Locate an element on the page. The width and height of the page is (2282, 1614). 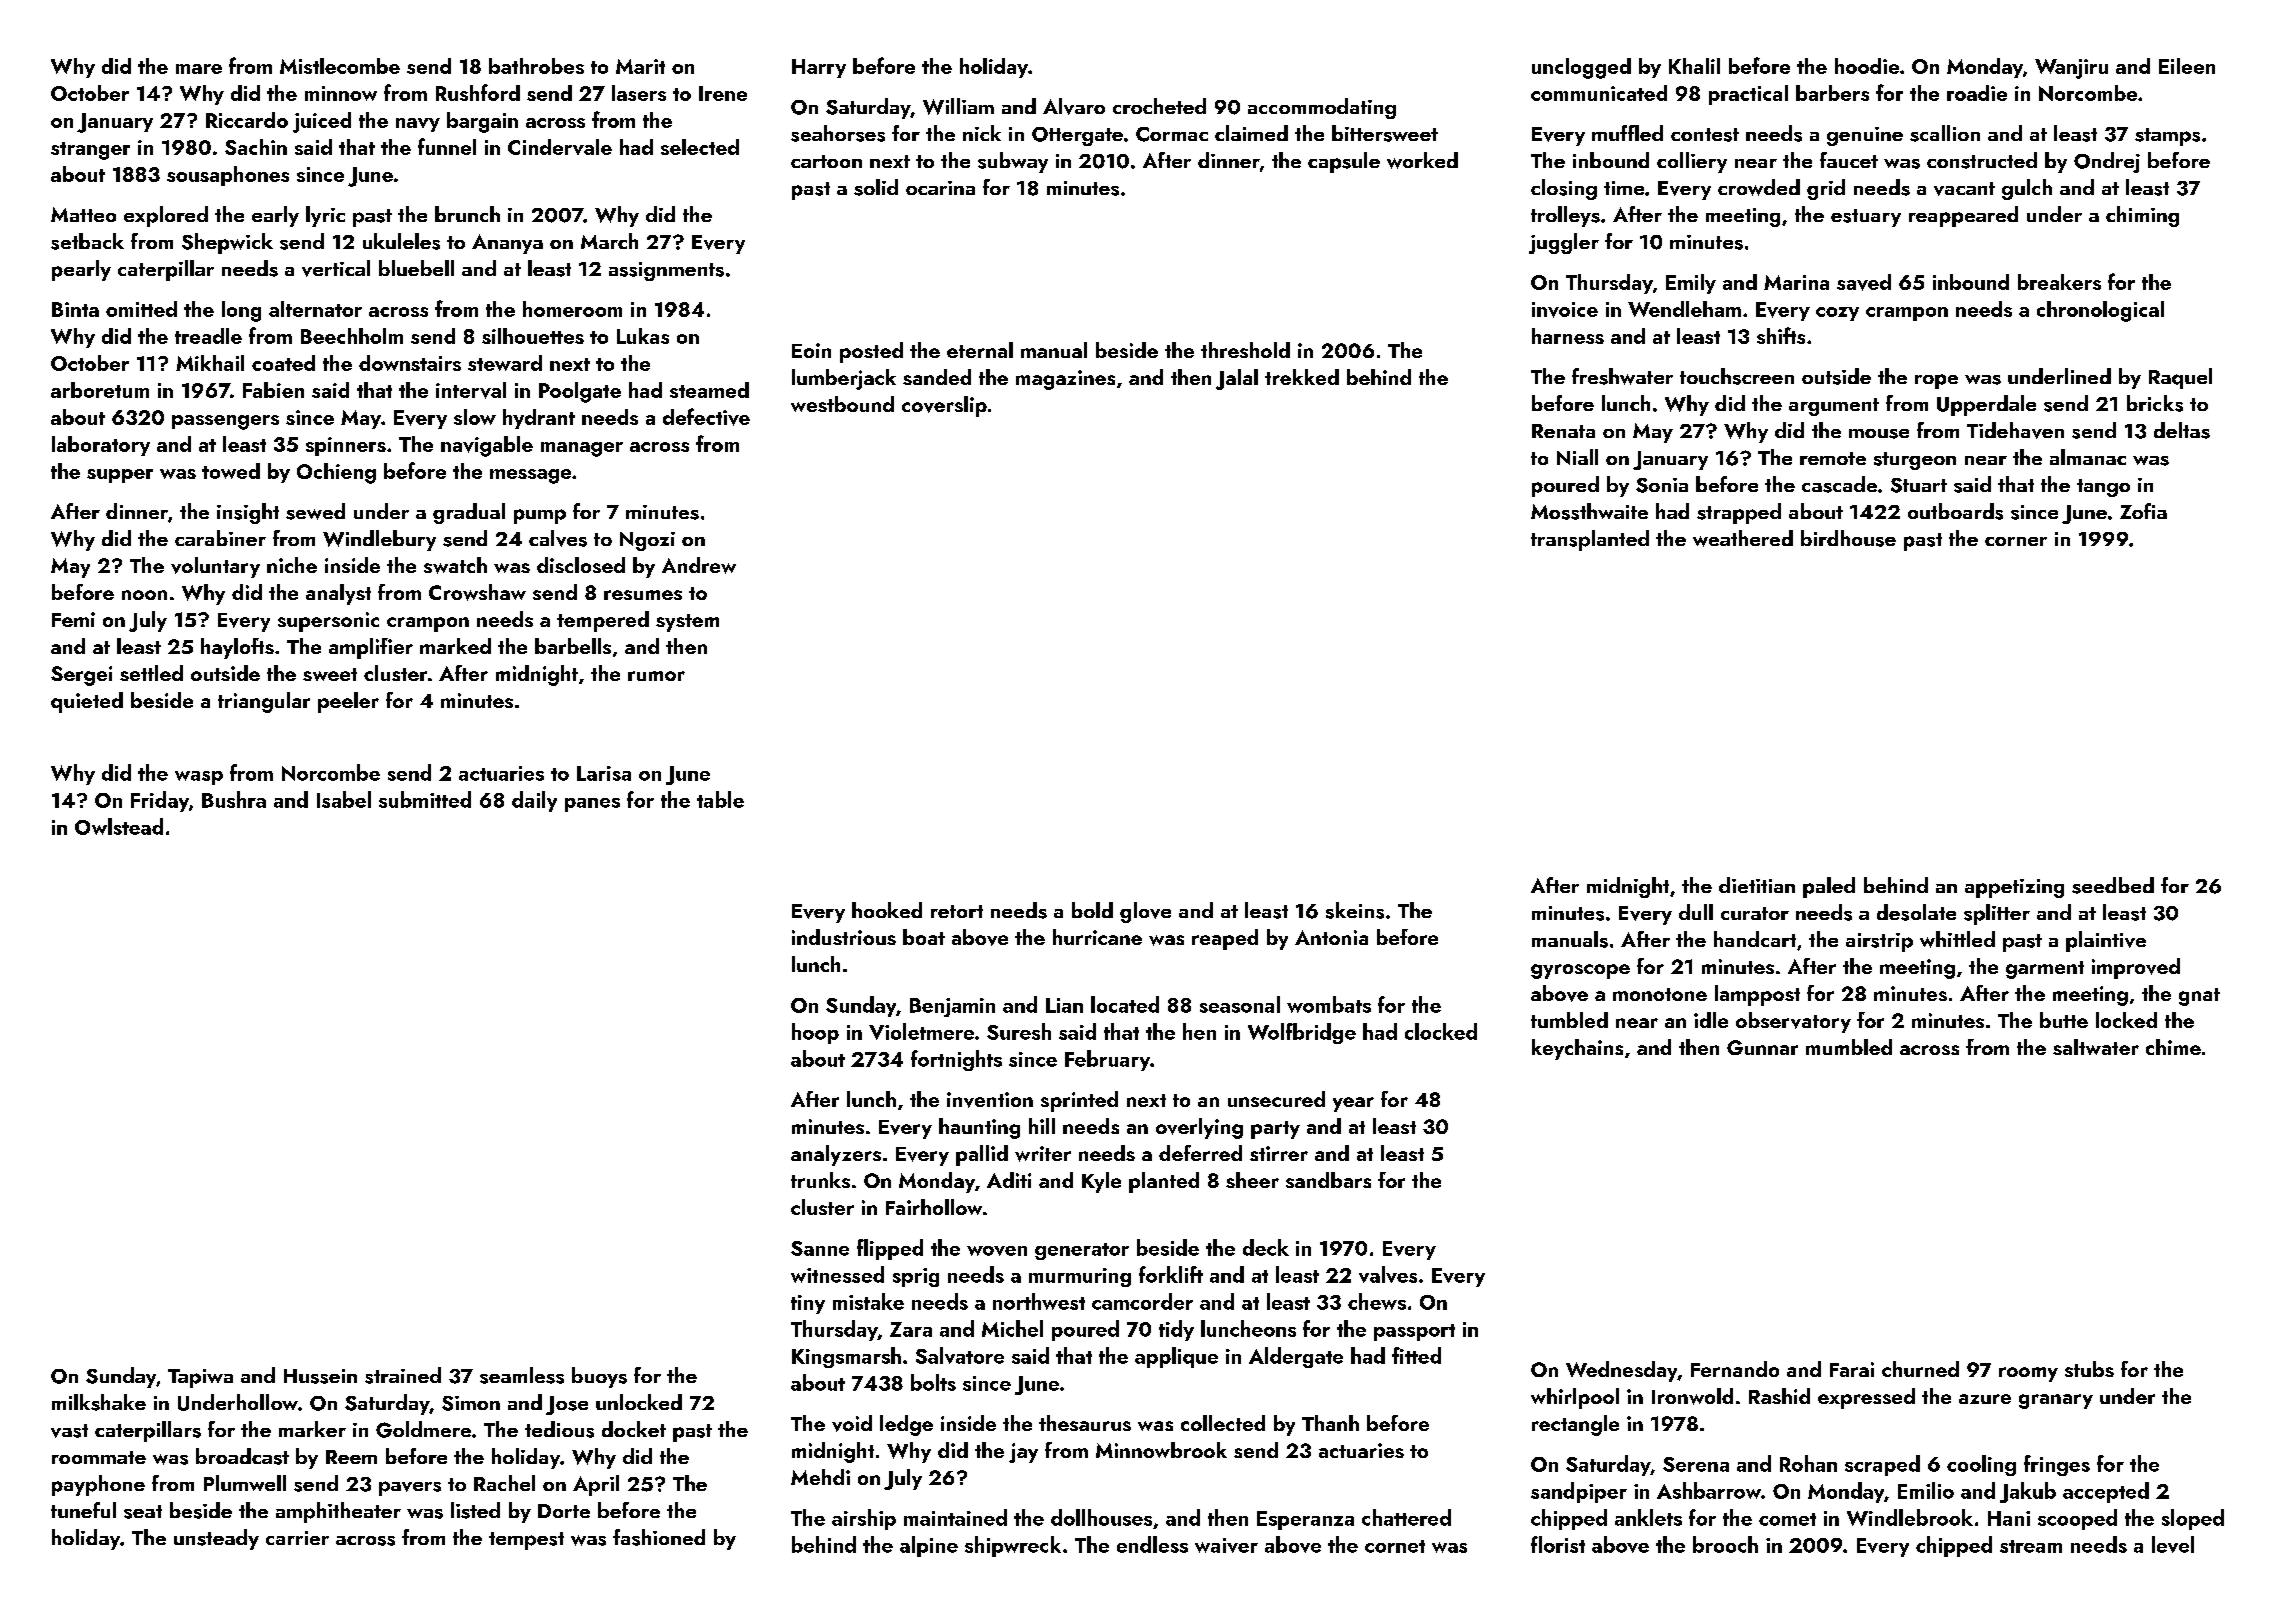
Raquel is located at coordinates (2180, 378).
